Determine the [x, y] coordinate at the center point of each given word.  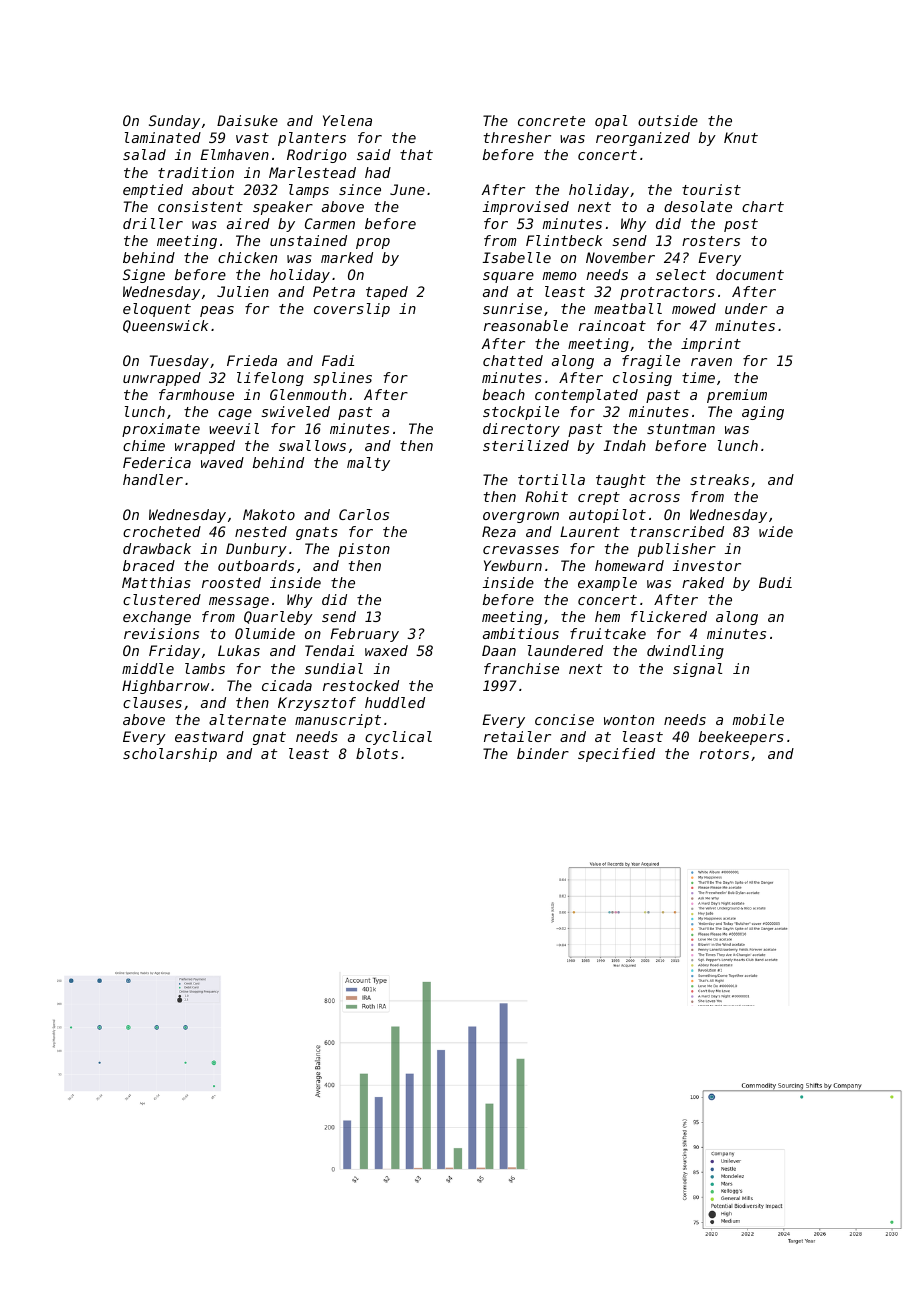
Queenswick [165, 326]
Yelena [347, 120]
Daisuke [247, 120]
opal [611, 122]
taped [387, 293]
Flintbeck [564, 240]
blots [377, 753]
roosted [231, 582]
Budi [775, 582]
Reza [499, 531]
